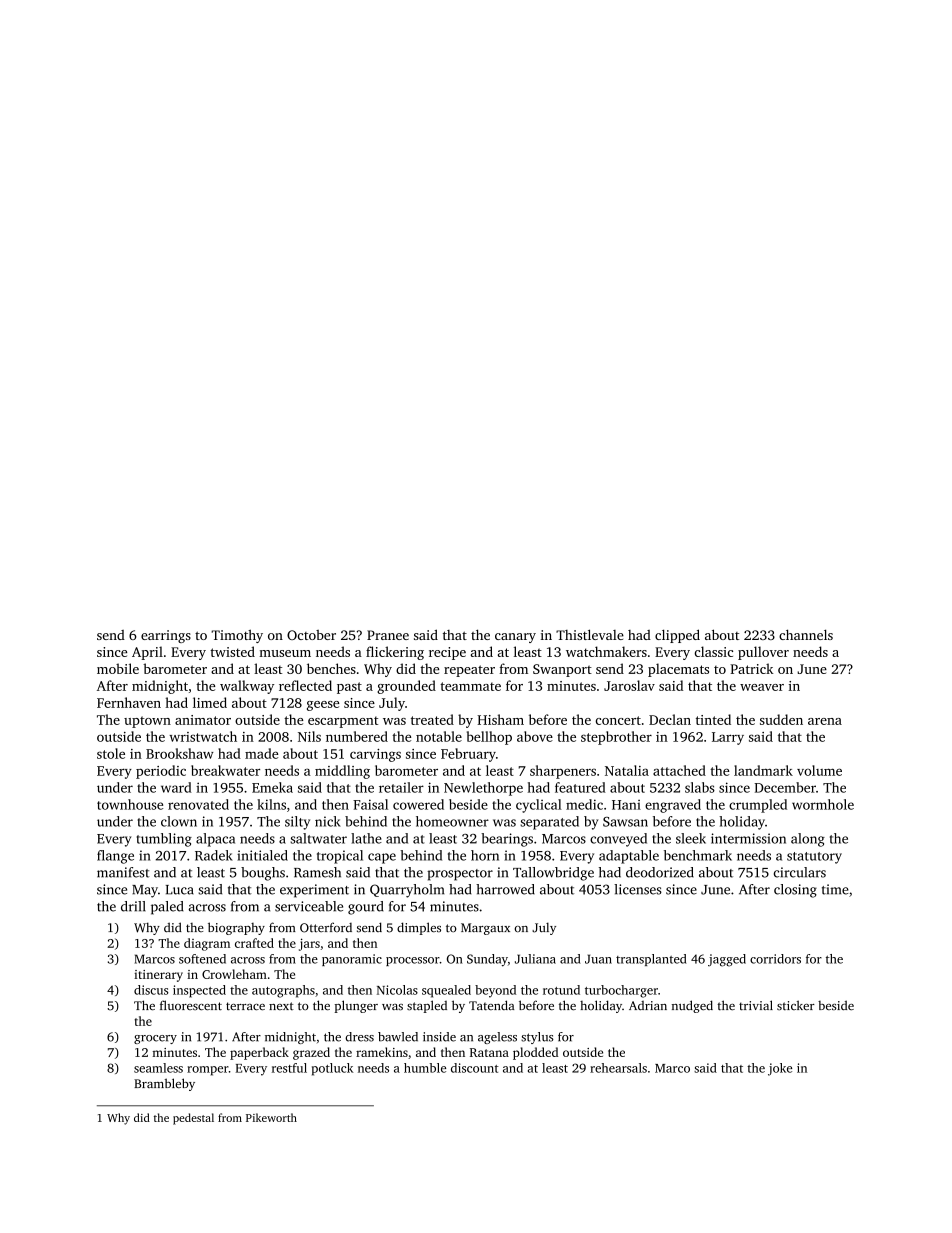 Image resolution: width=952 pixels, height=1233 pixels. What do you see at coordinates (616, 738) in the page?
I see `stepbrother` at bounding box center [616, 738].
